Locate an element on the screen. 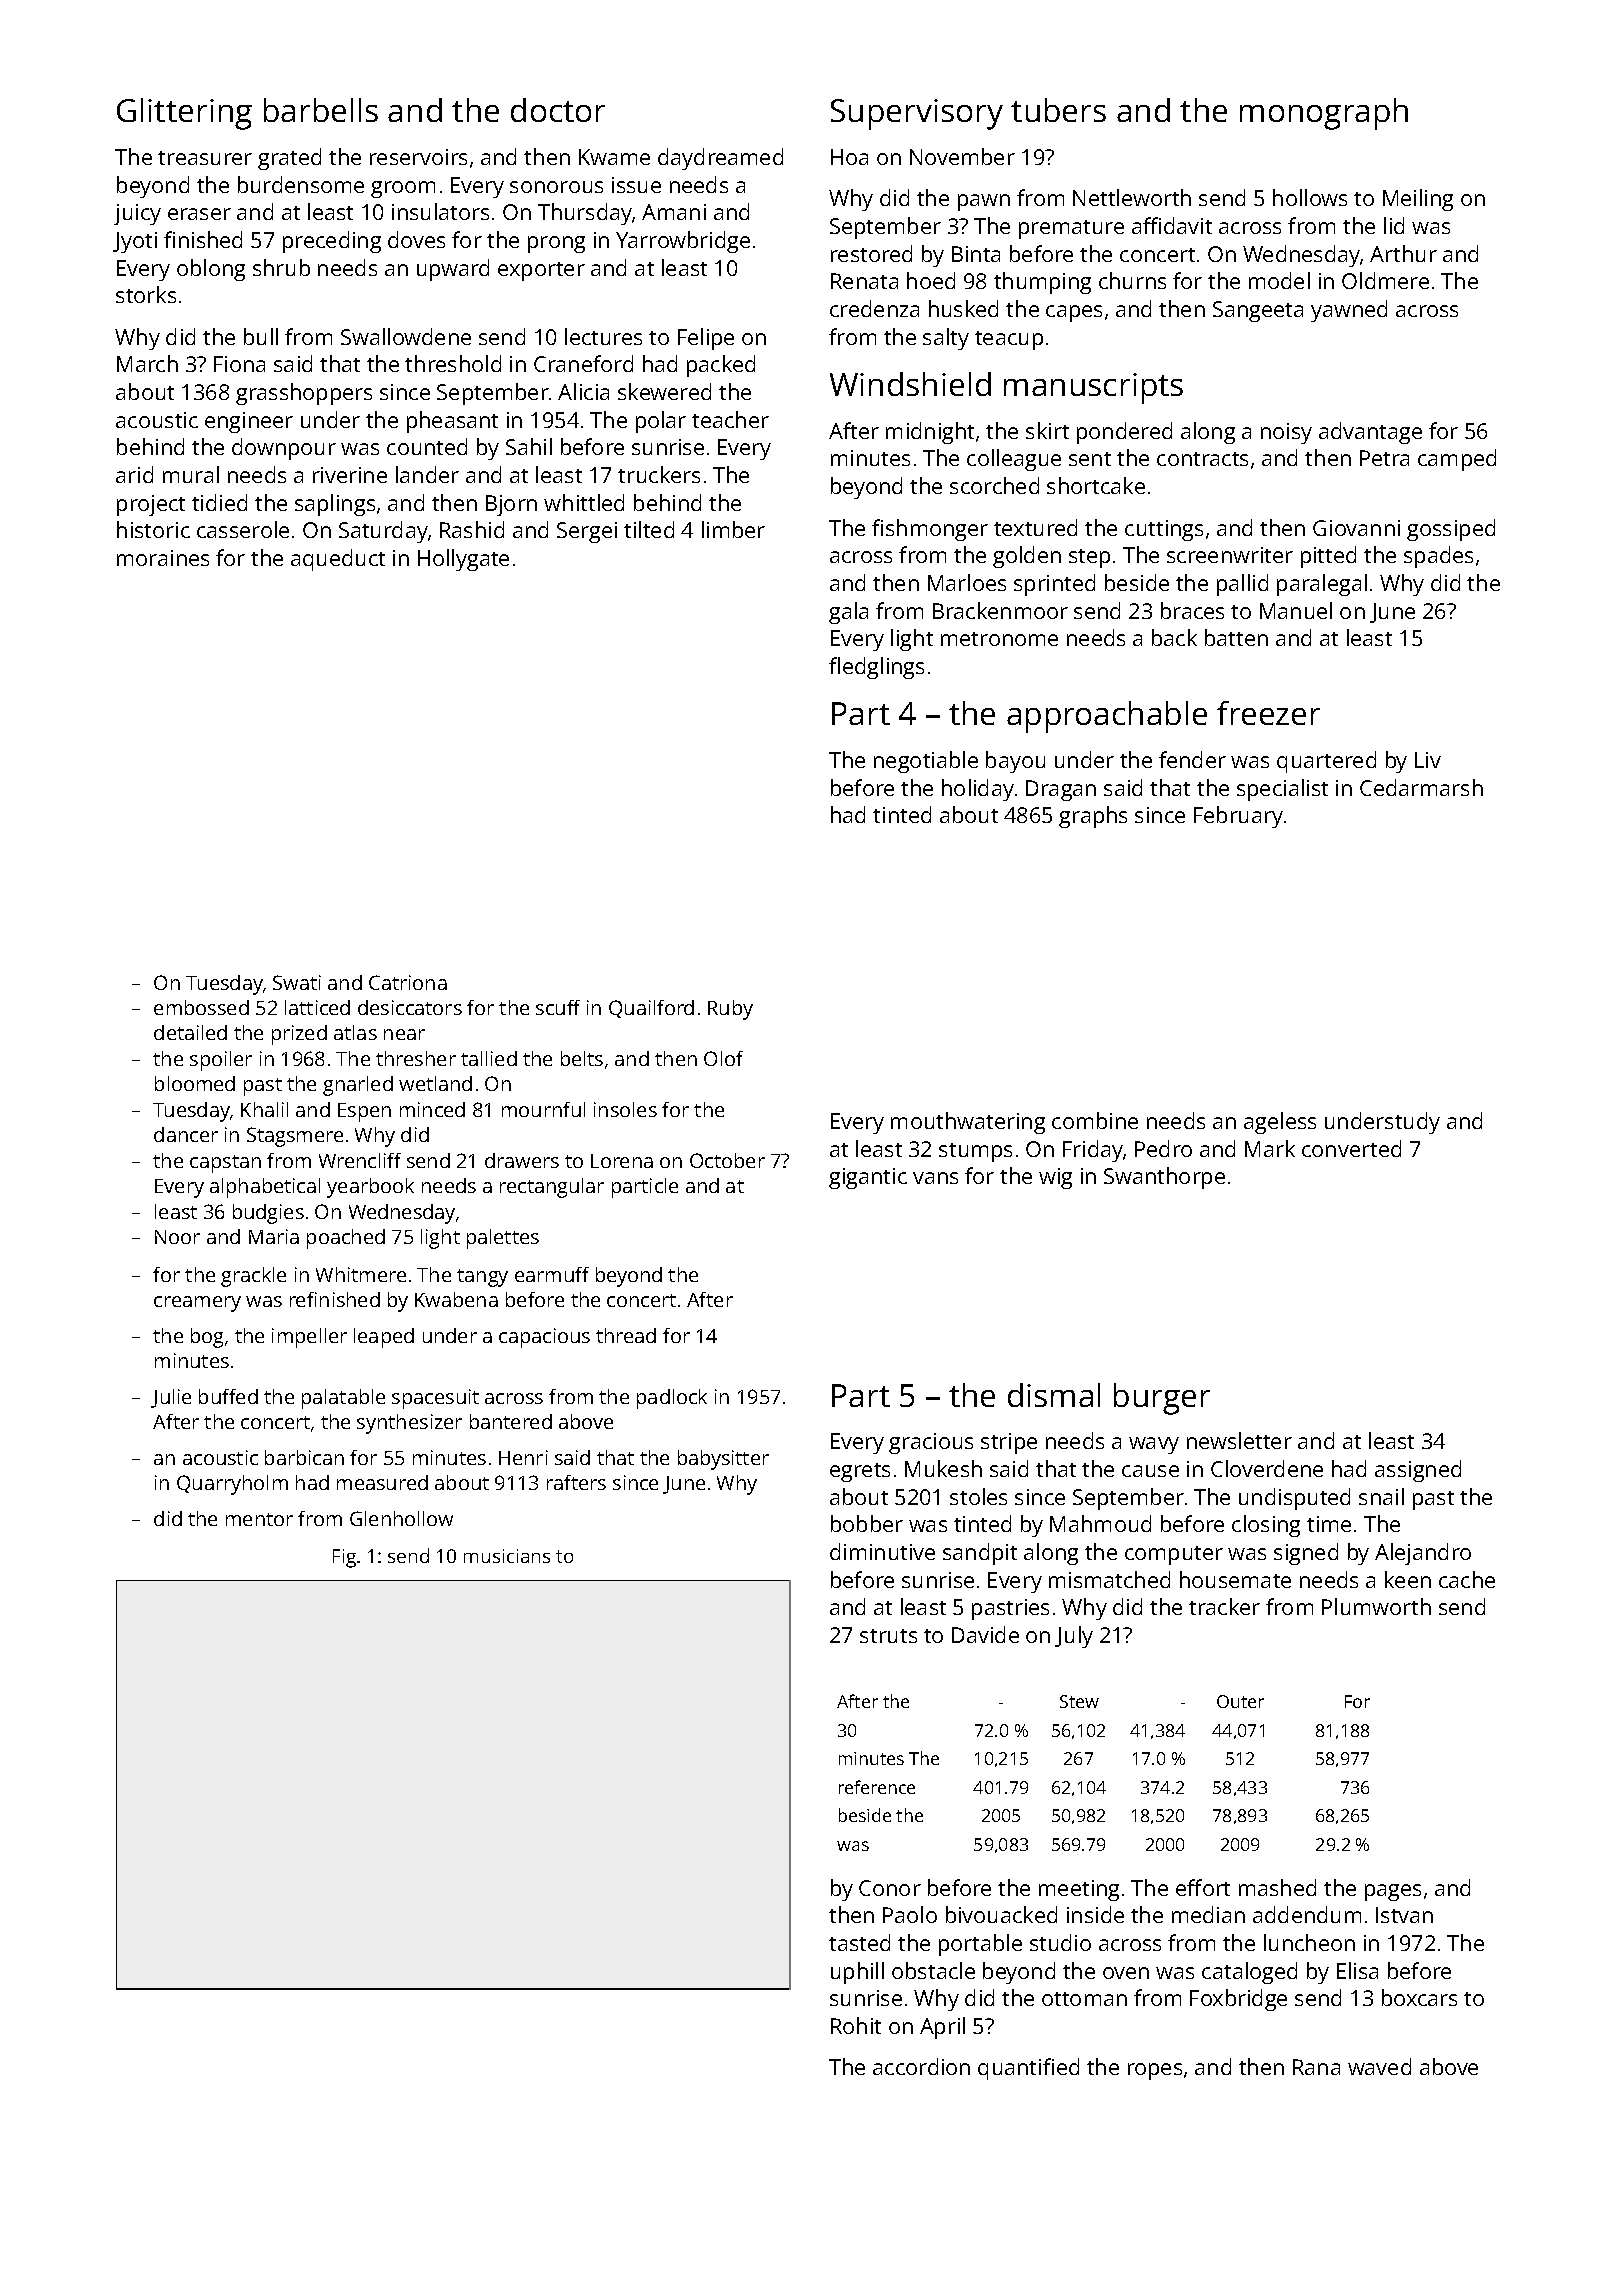  Whitmere is located at coordinates (361, 1274).
